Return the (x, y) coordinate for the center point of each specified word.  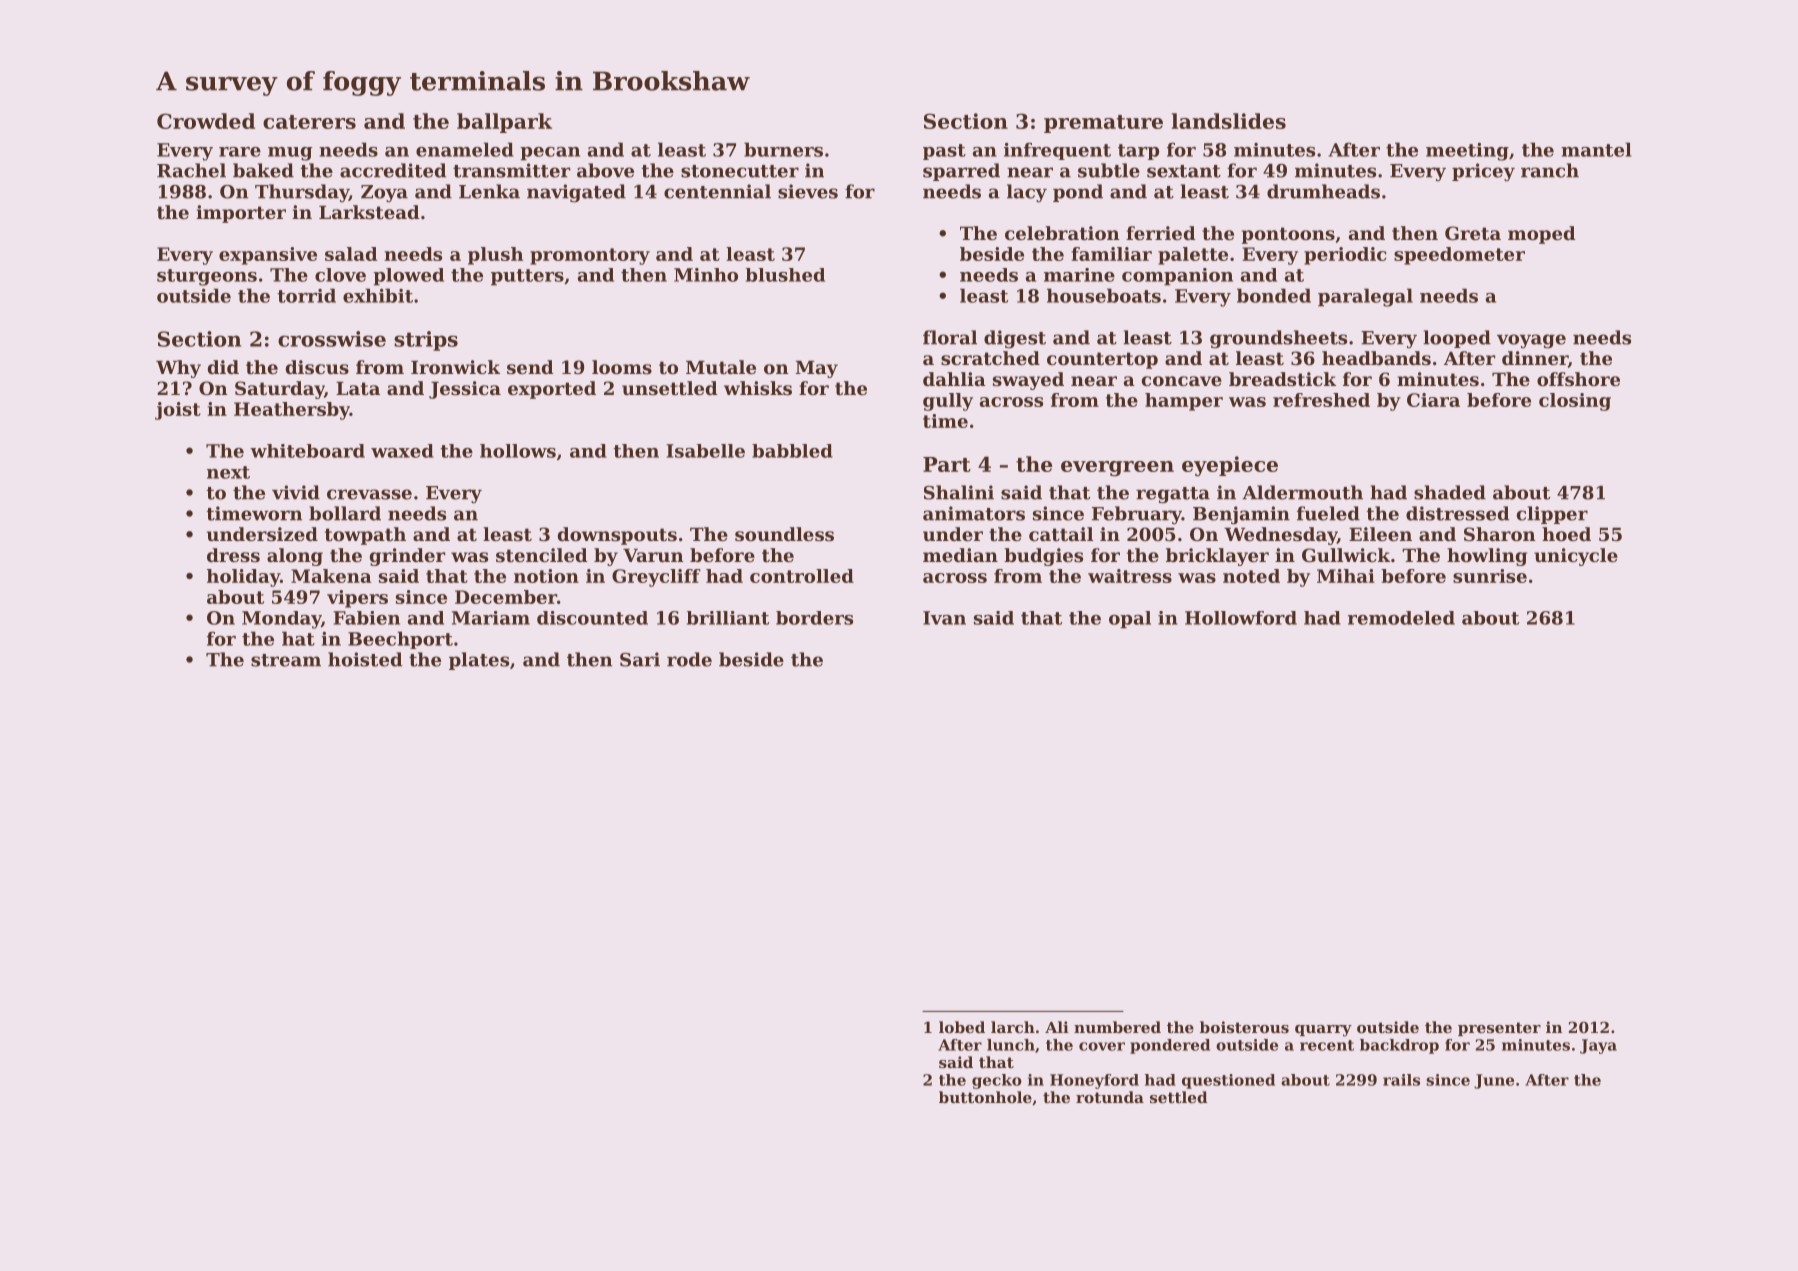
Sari (640, 659)
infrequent (1057, 151)
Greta (1473, 233)
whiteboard (307, 451)
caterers (309, 122)
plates (479, 661)
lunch (1011, 1045)
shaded (1450, 492)
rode (689, 659)
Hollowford (1241, 618)
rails (1401, 1080)
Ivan (944, 618)
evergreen (1117, 468)
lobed (962, 1027)
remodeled (1401, 618)
